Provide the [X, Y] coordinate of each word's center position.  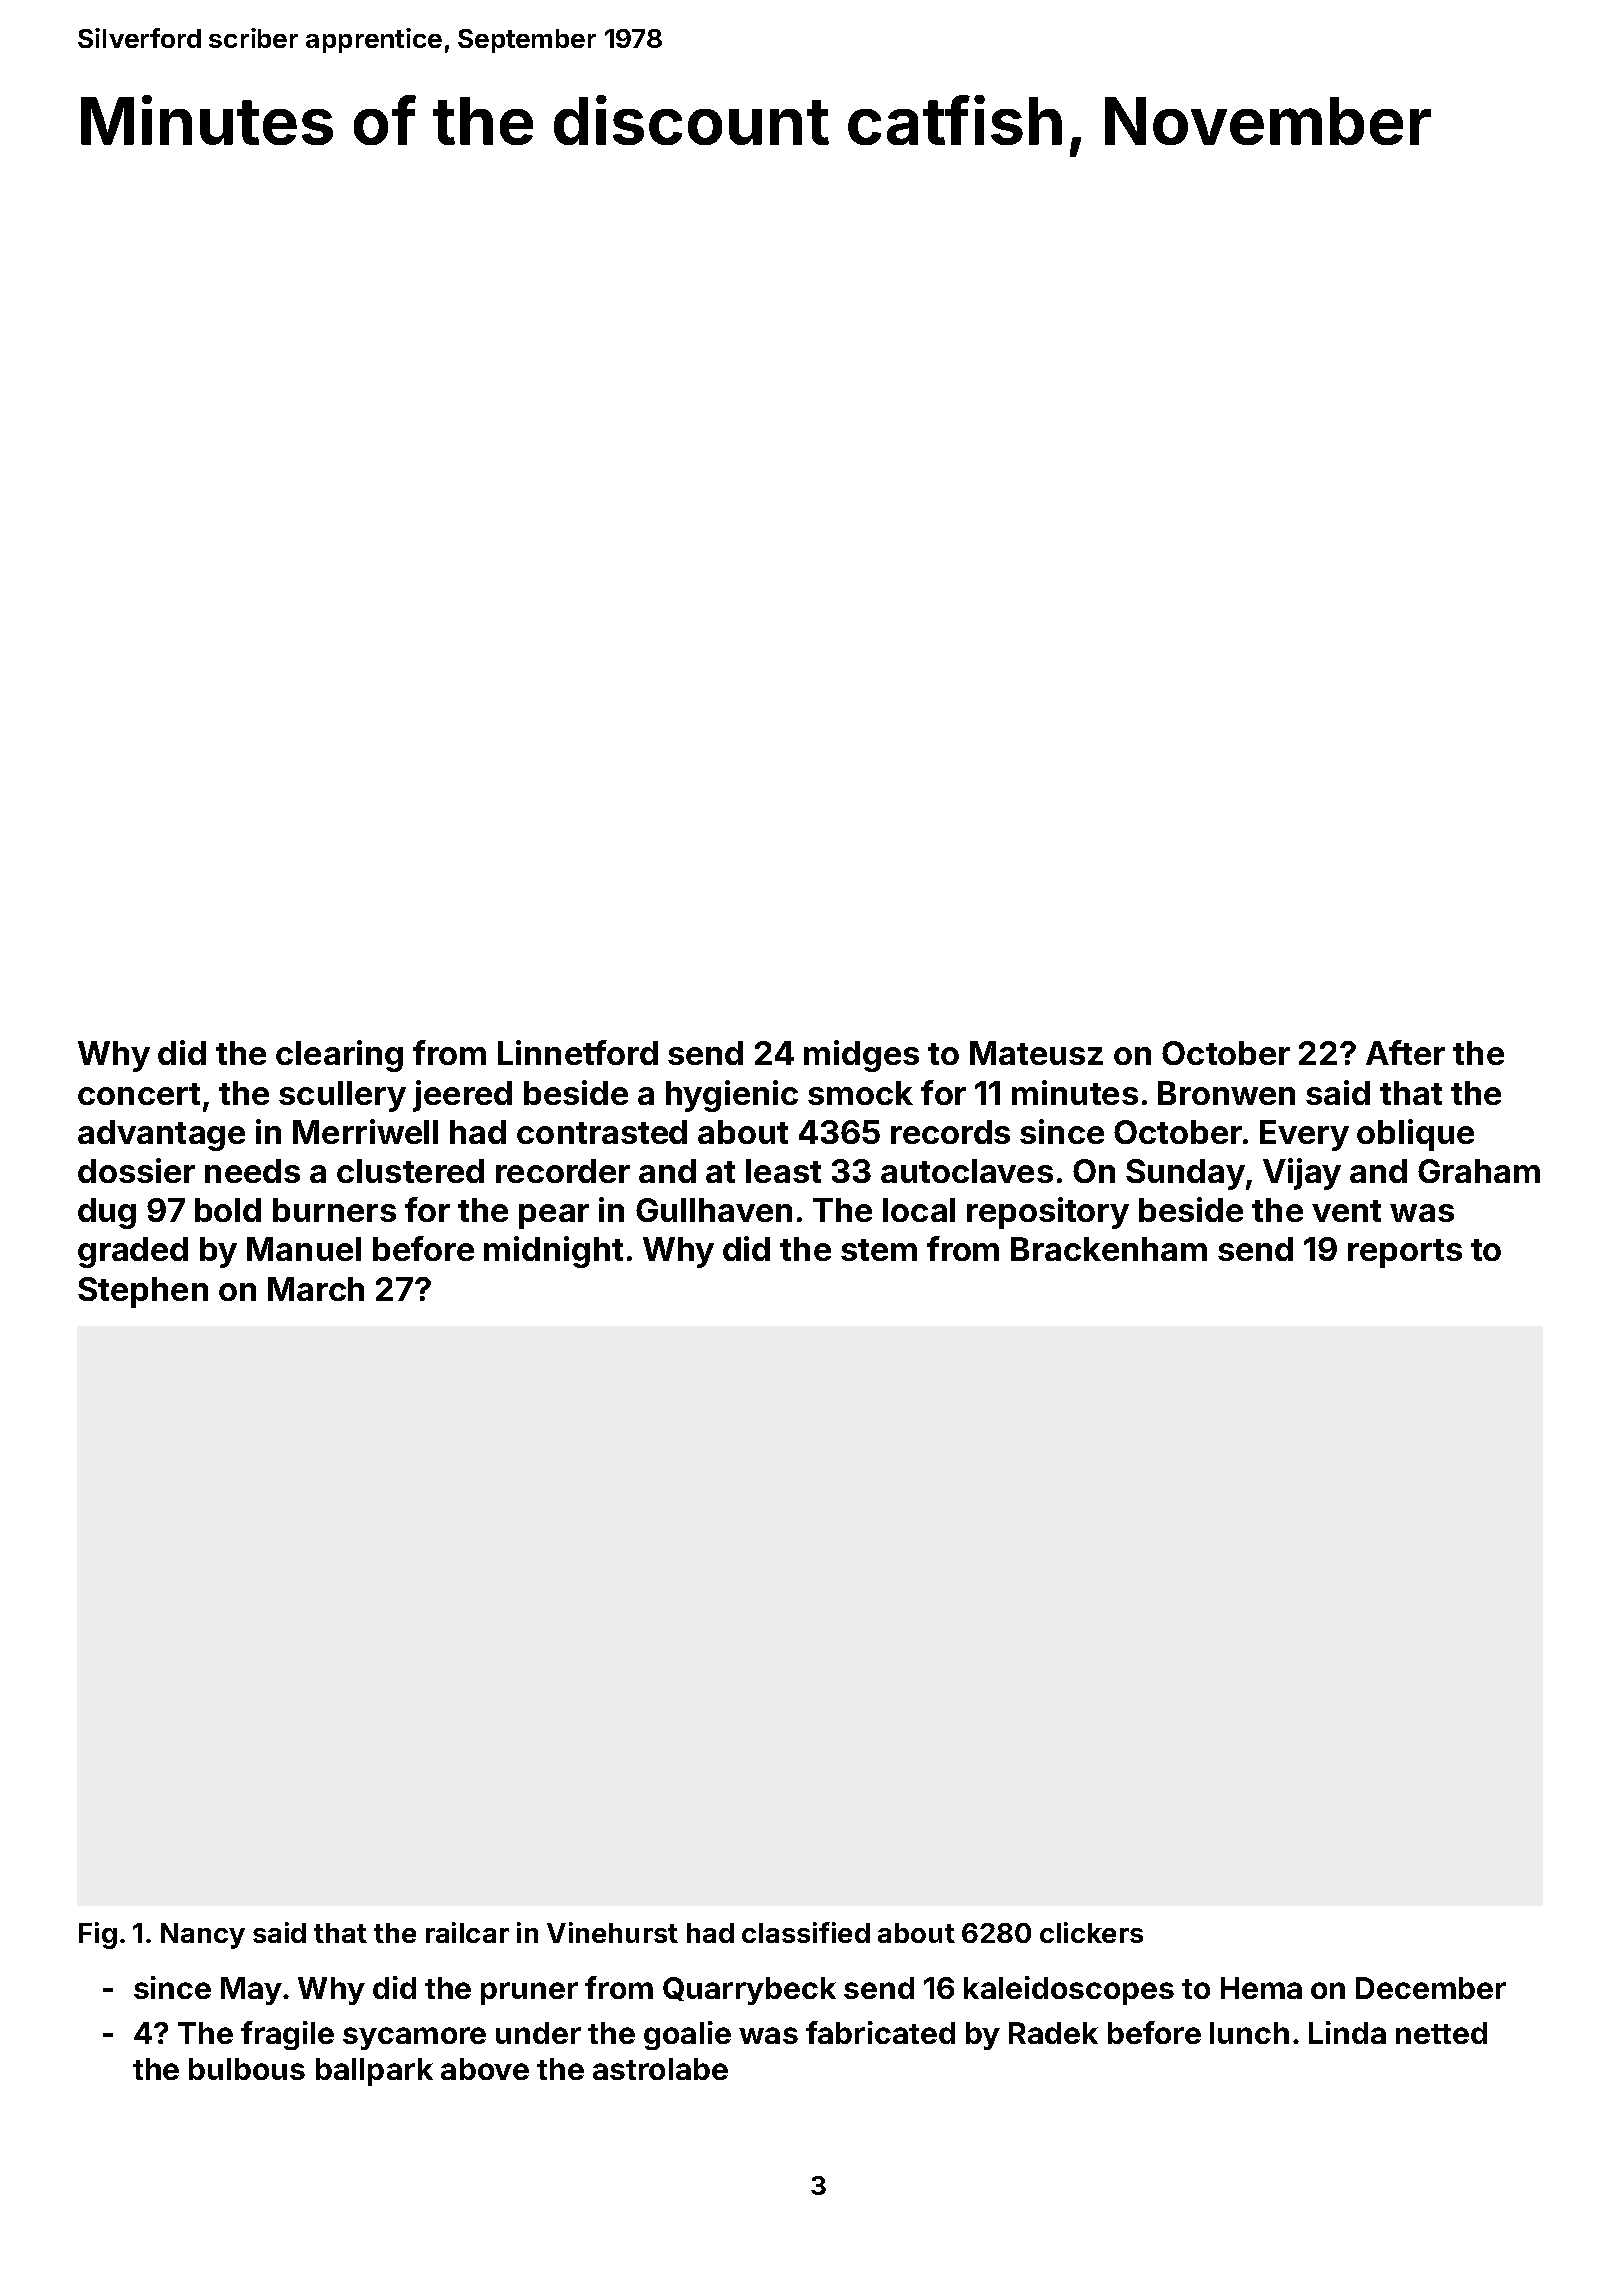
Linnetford [578, 1052]
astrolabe [660, 2069]
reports [1405, 1253]
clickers [1091, 1932]
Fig [98, 1935]
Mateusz [1036, 1053]
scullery [342, 1096]
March [316, 1289]
